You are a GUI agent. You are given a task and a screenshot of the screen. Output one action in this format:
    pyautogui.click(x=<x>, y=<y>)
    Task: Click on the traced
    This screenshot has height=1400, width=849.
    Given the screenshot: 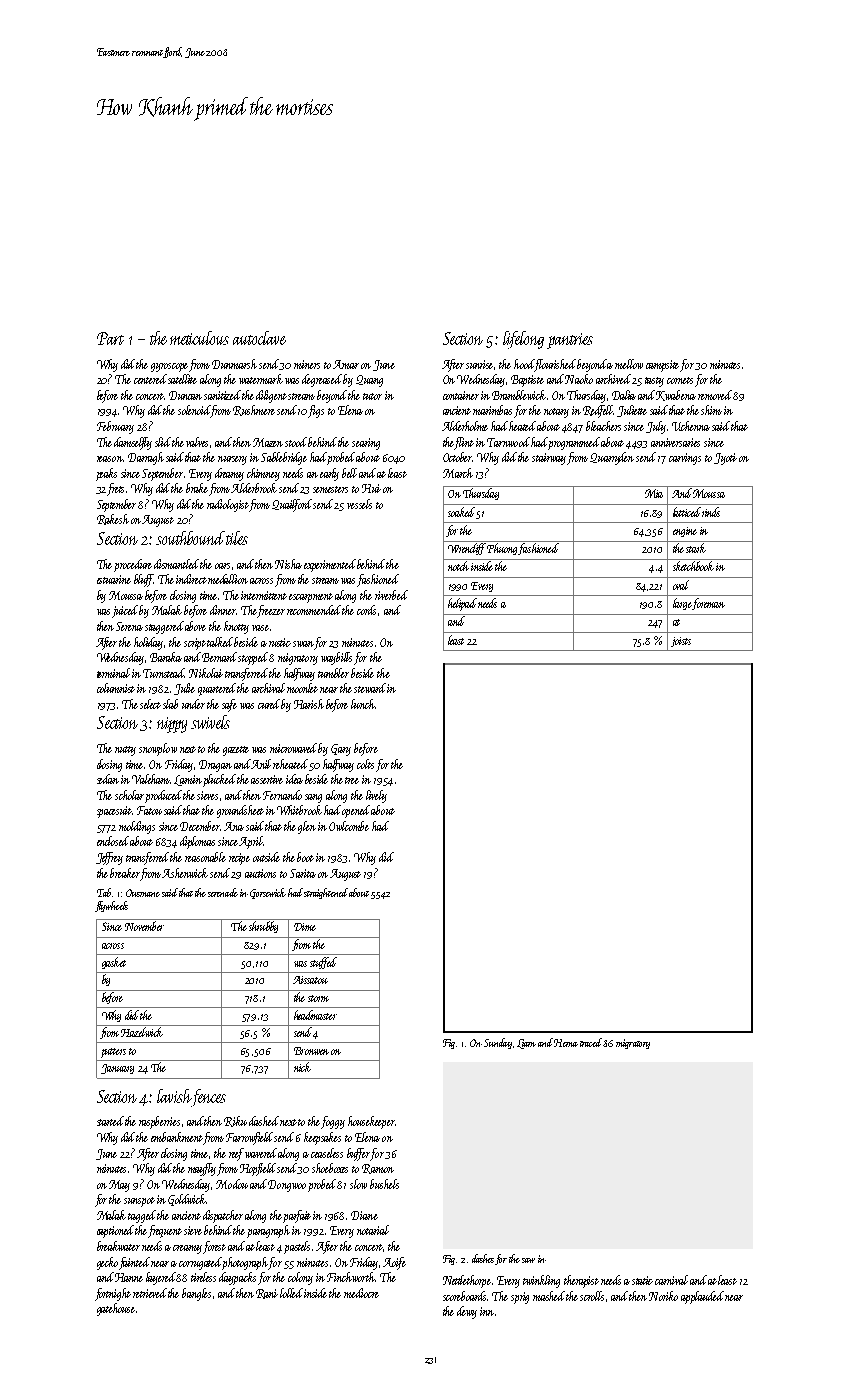 What is the action you would take?
    pyautogui.click(x=591, y=1042)
